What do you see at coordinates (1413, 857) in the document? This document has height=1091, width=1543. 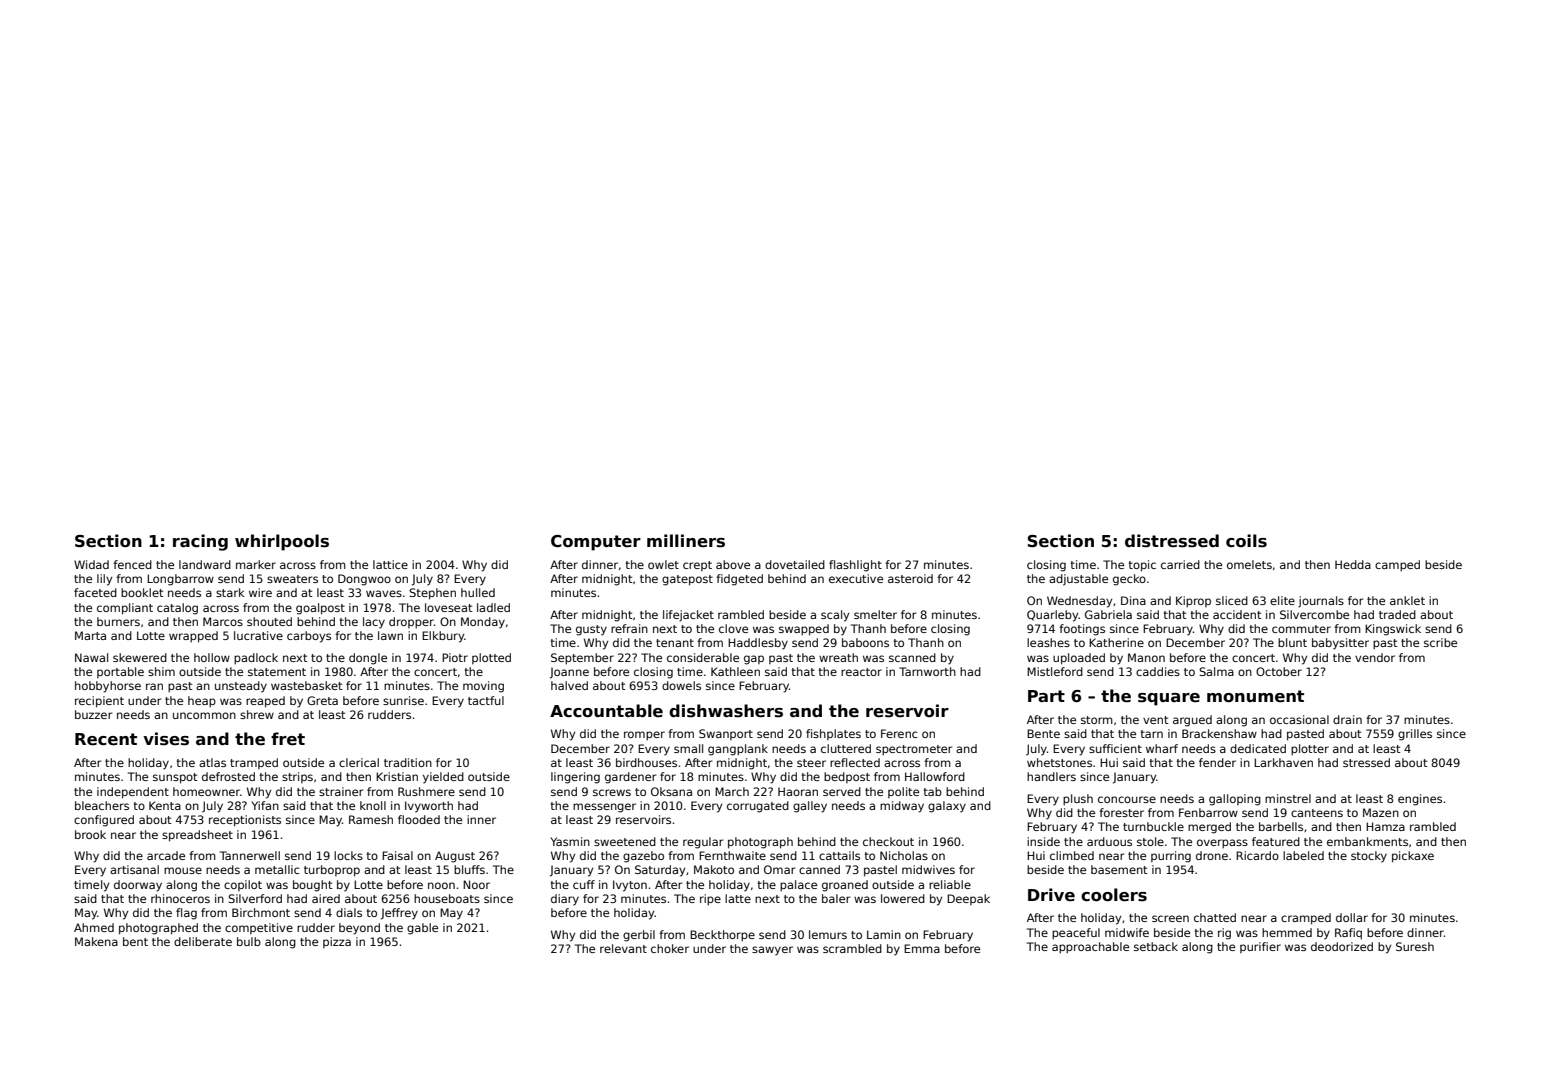 I see `pickaxe` at bounding box center [1413, 857].
